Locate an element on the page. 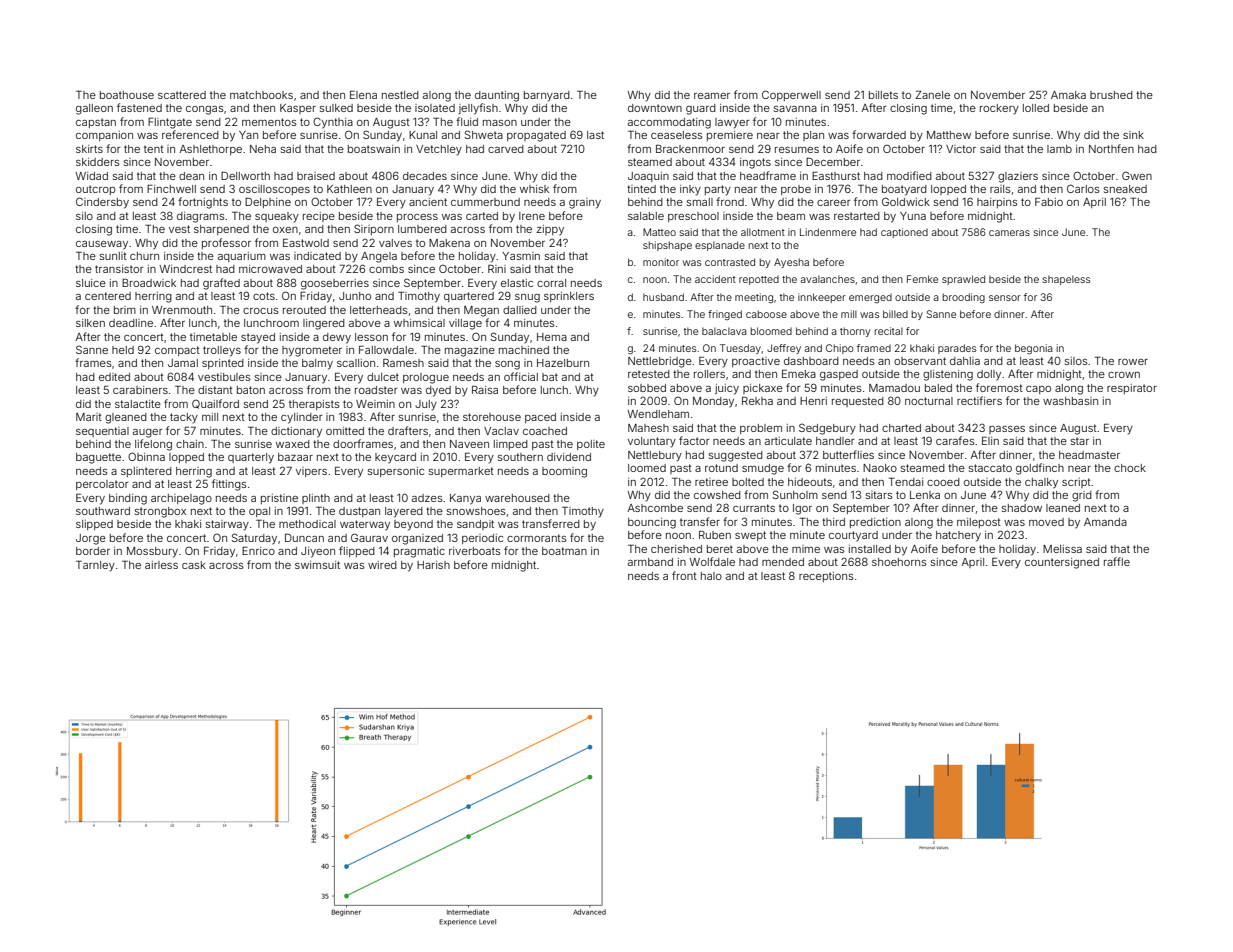 Image resolution: width=1233 pixels, height=952 pixels. quartered is located at coordinates (469, 297).
